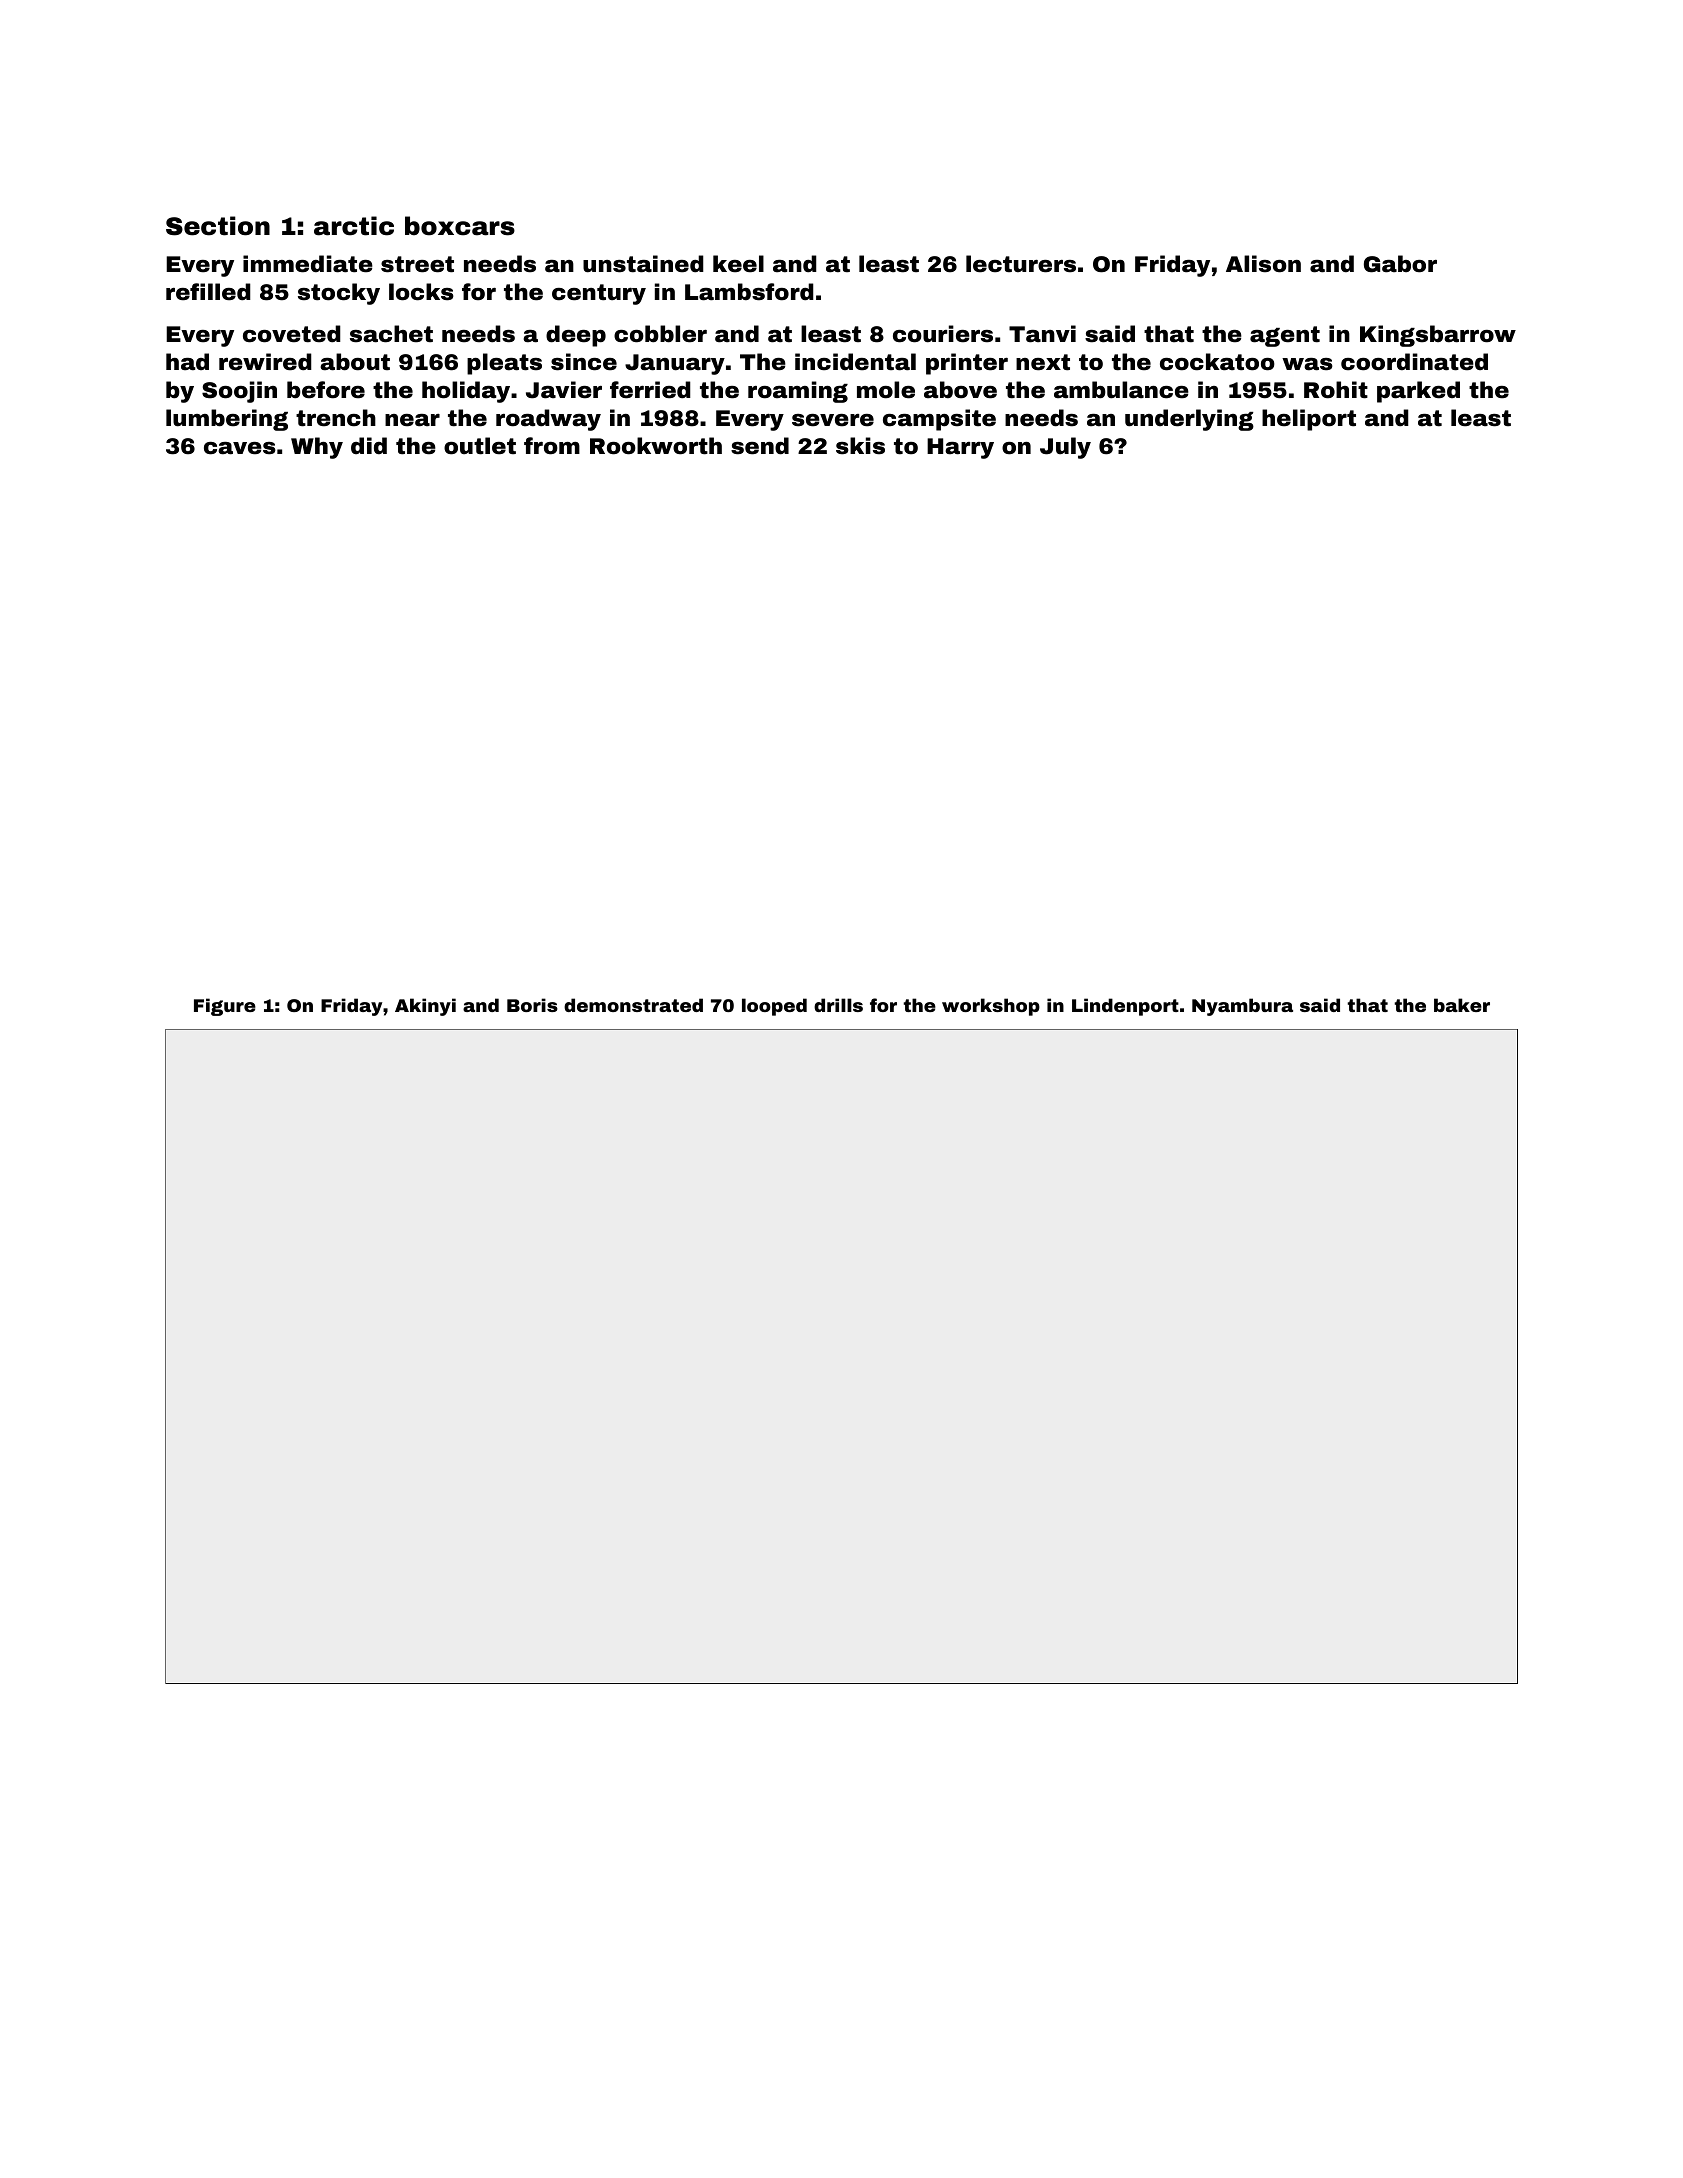 This screenshot has height=2178, width=1683. What do you see at coordinates (1242, 1007) in the screenshot?
I see `Nyambura` at bounding box center [1242, 1007].
